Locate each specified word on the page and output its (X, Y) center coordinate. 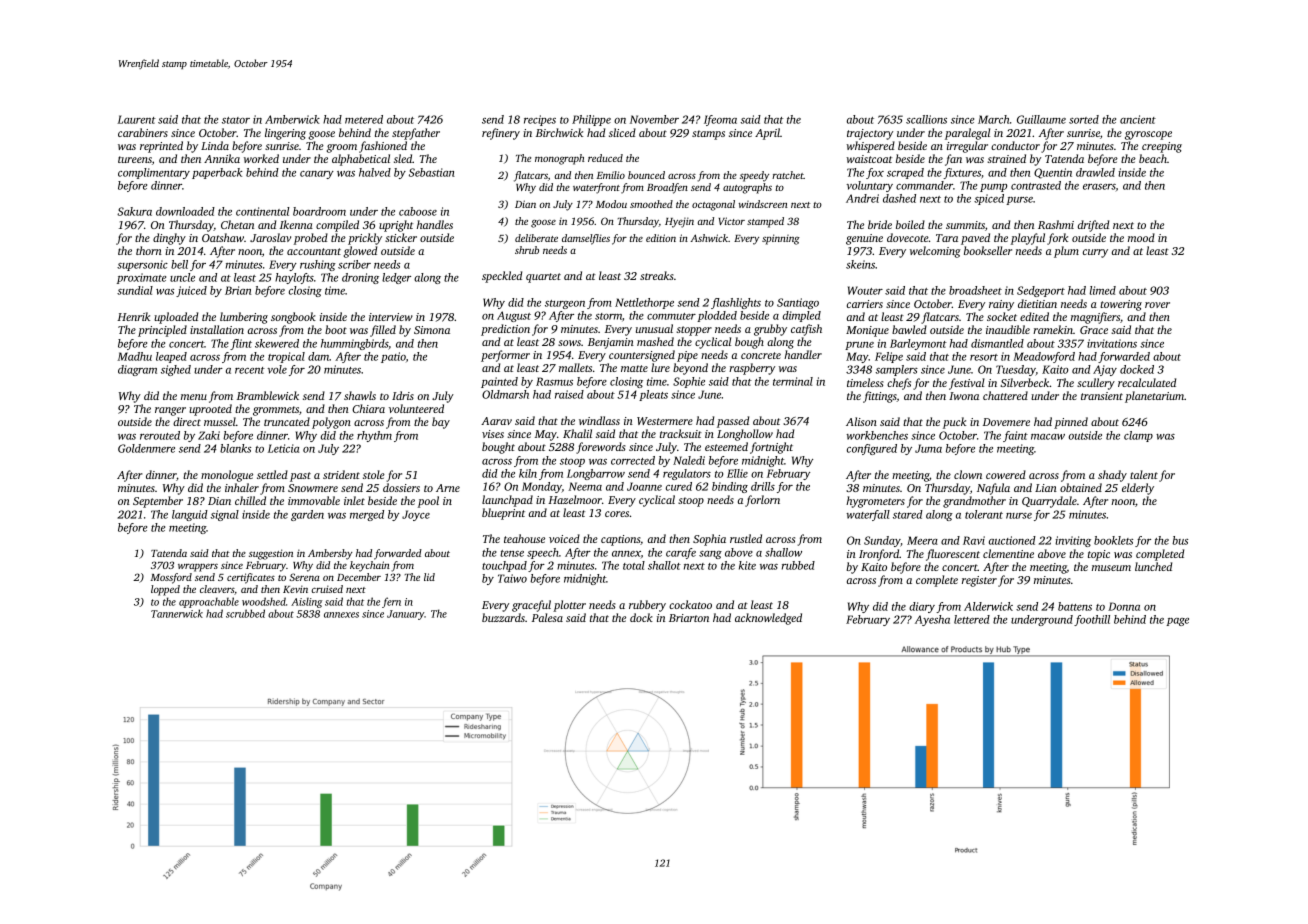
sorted (1084, 119)
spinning (781, 239)
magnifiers (1095, 318)
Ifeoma (720, 120)
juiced (191, 291)
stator (236, 120)
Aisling (306, 602)
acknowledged (768, 619)
